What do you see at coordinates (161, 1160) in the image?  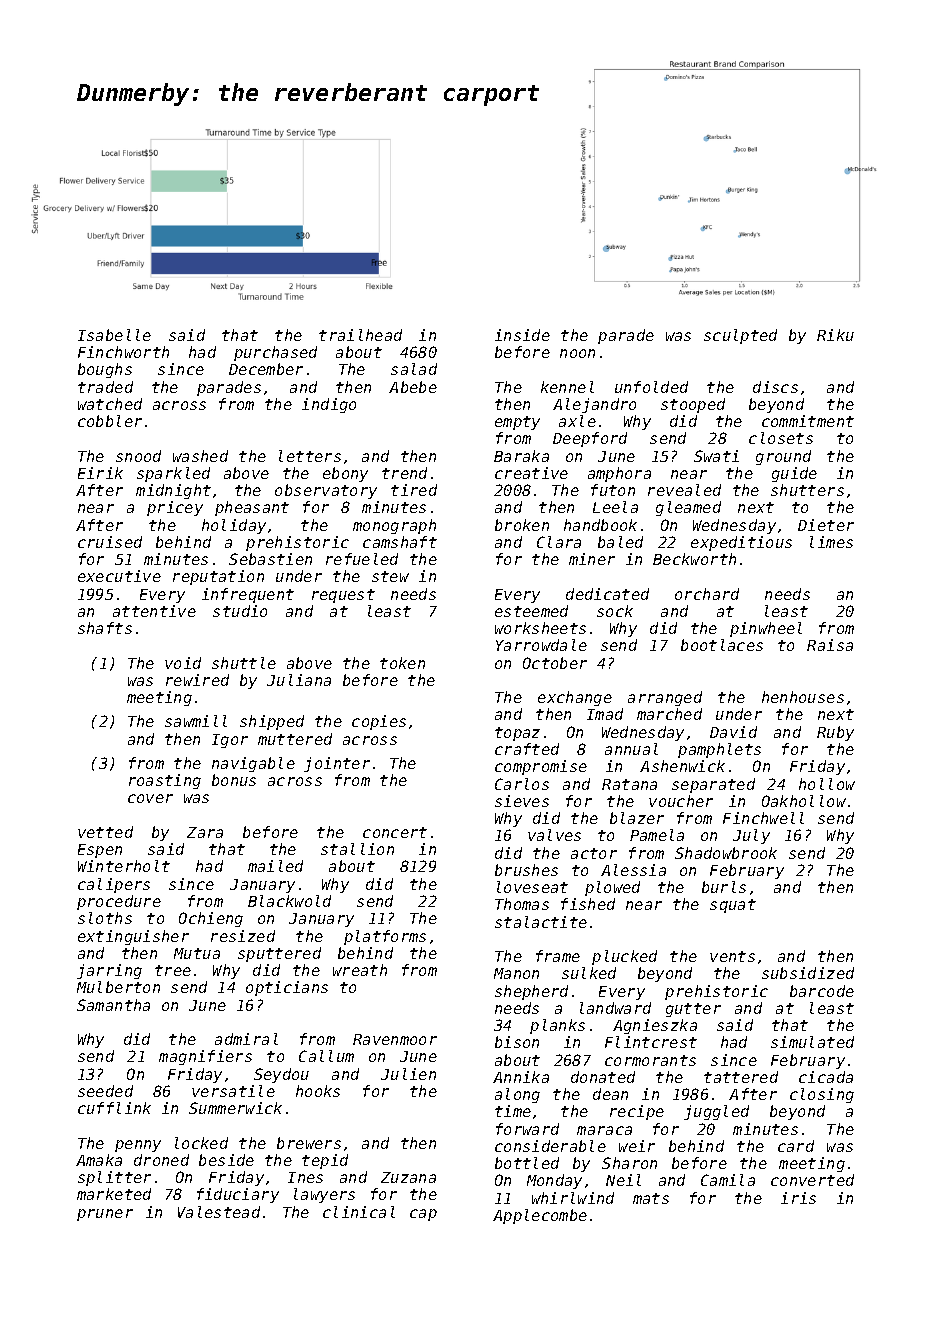 I see `droned` at bounding box center [161, 1160].
